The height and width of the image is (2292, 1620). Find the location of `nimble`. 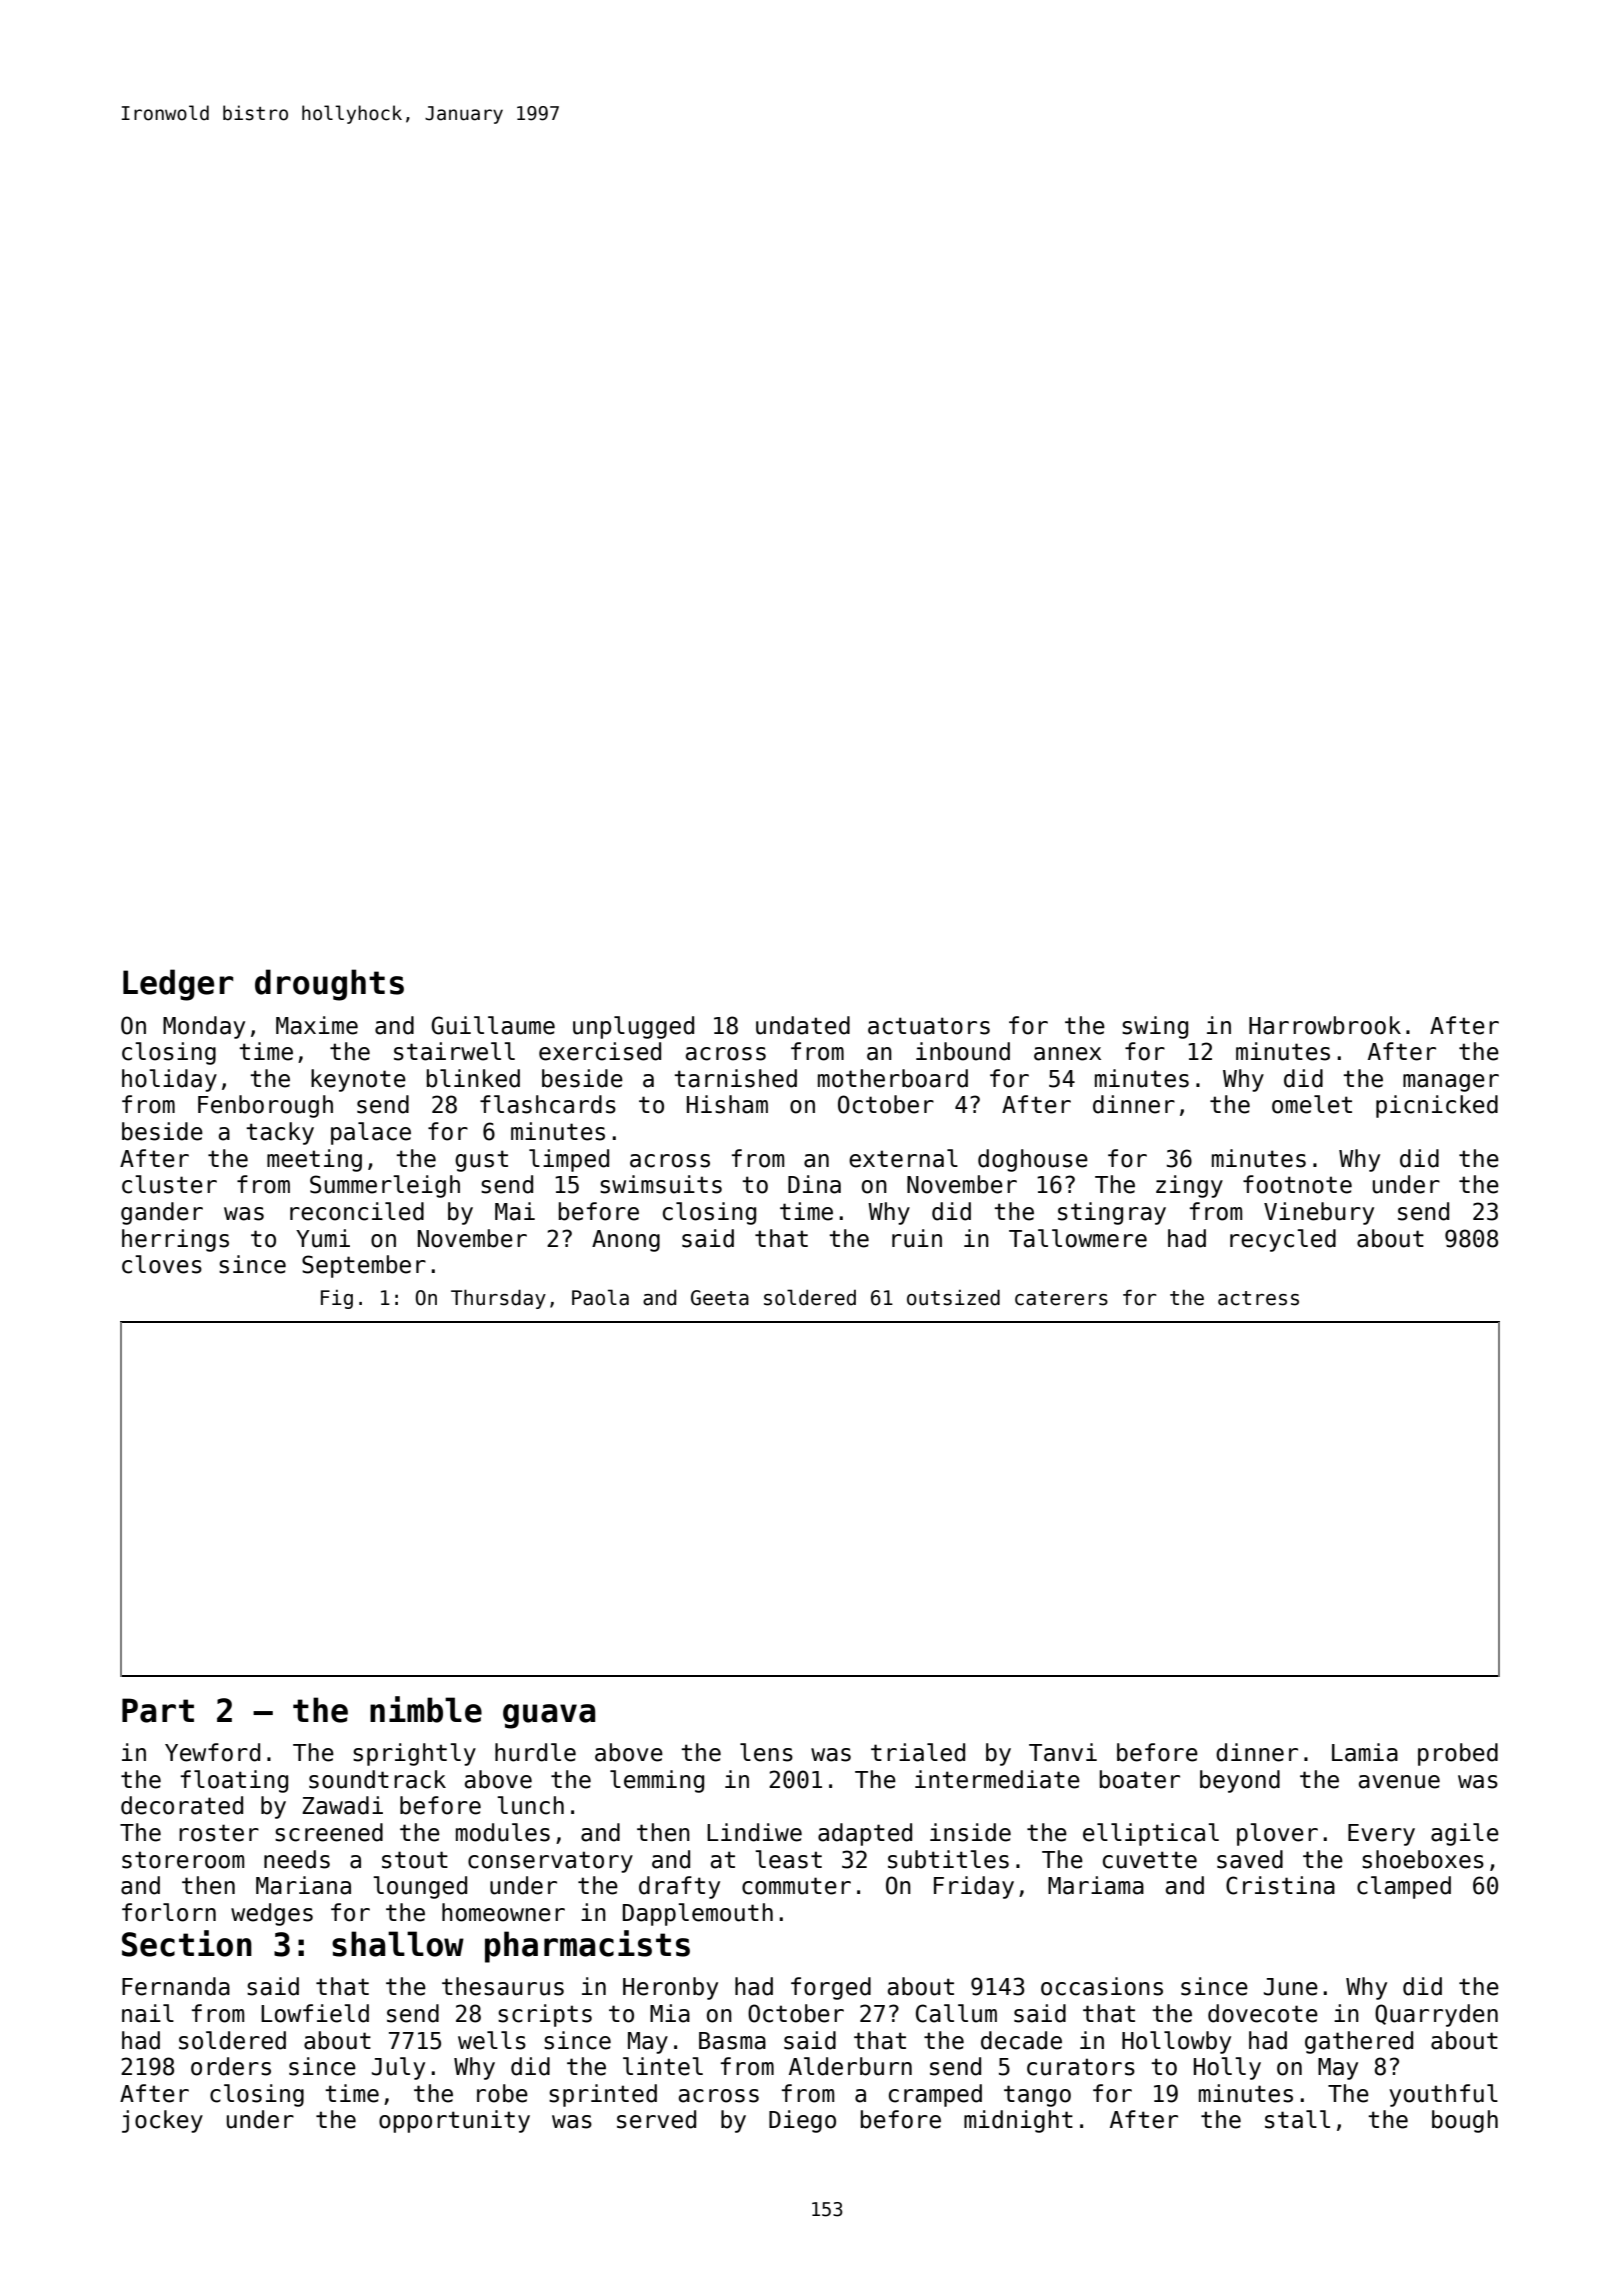

nimble is located at coordinates (426, 1709).
